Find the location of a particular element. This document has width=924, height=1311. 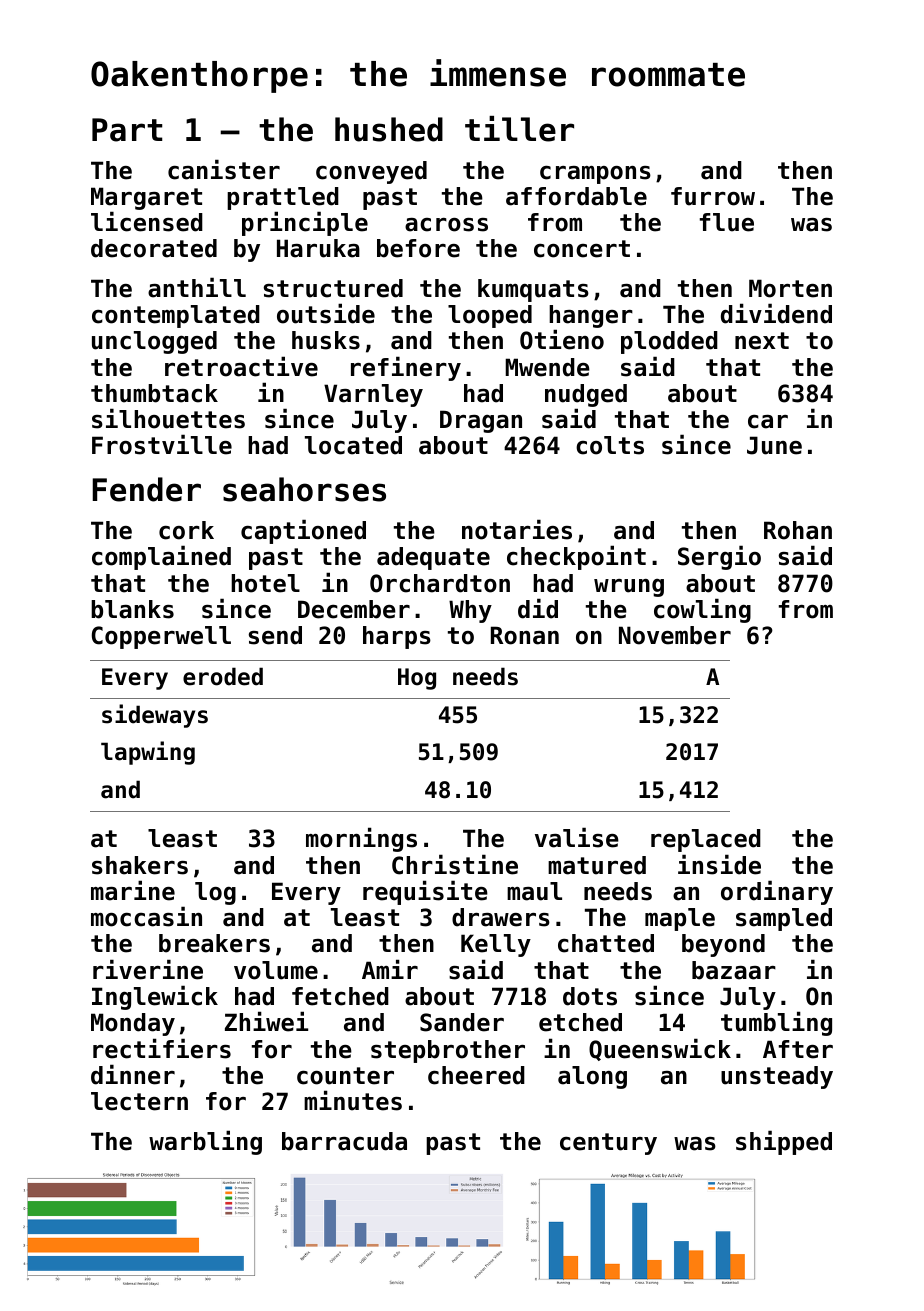

Rohan is located at coordinates (798, 530).
